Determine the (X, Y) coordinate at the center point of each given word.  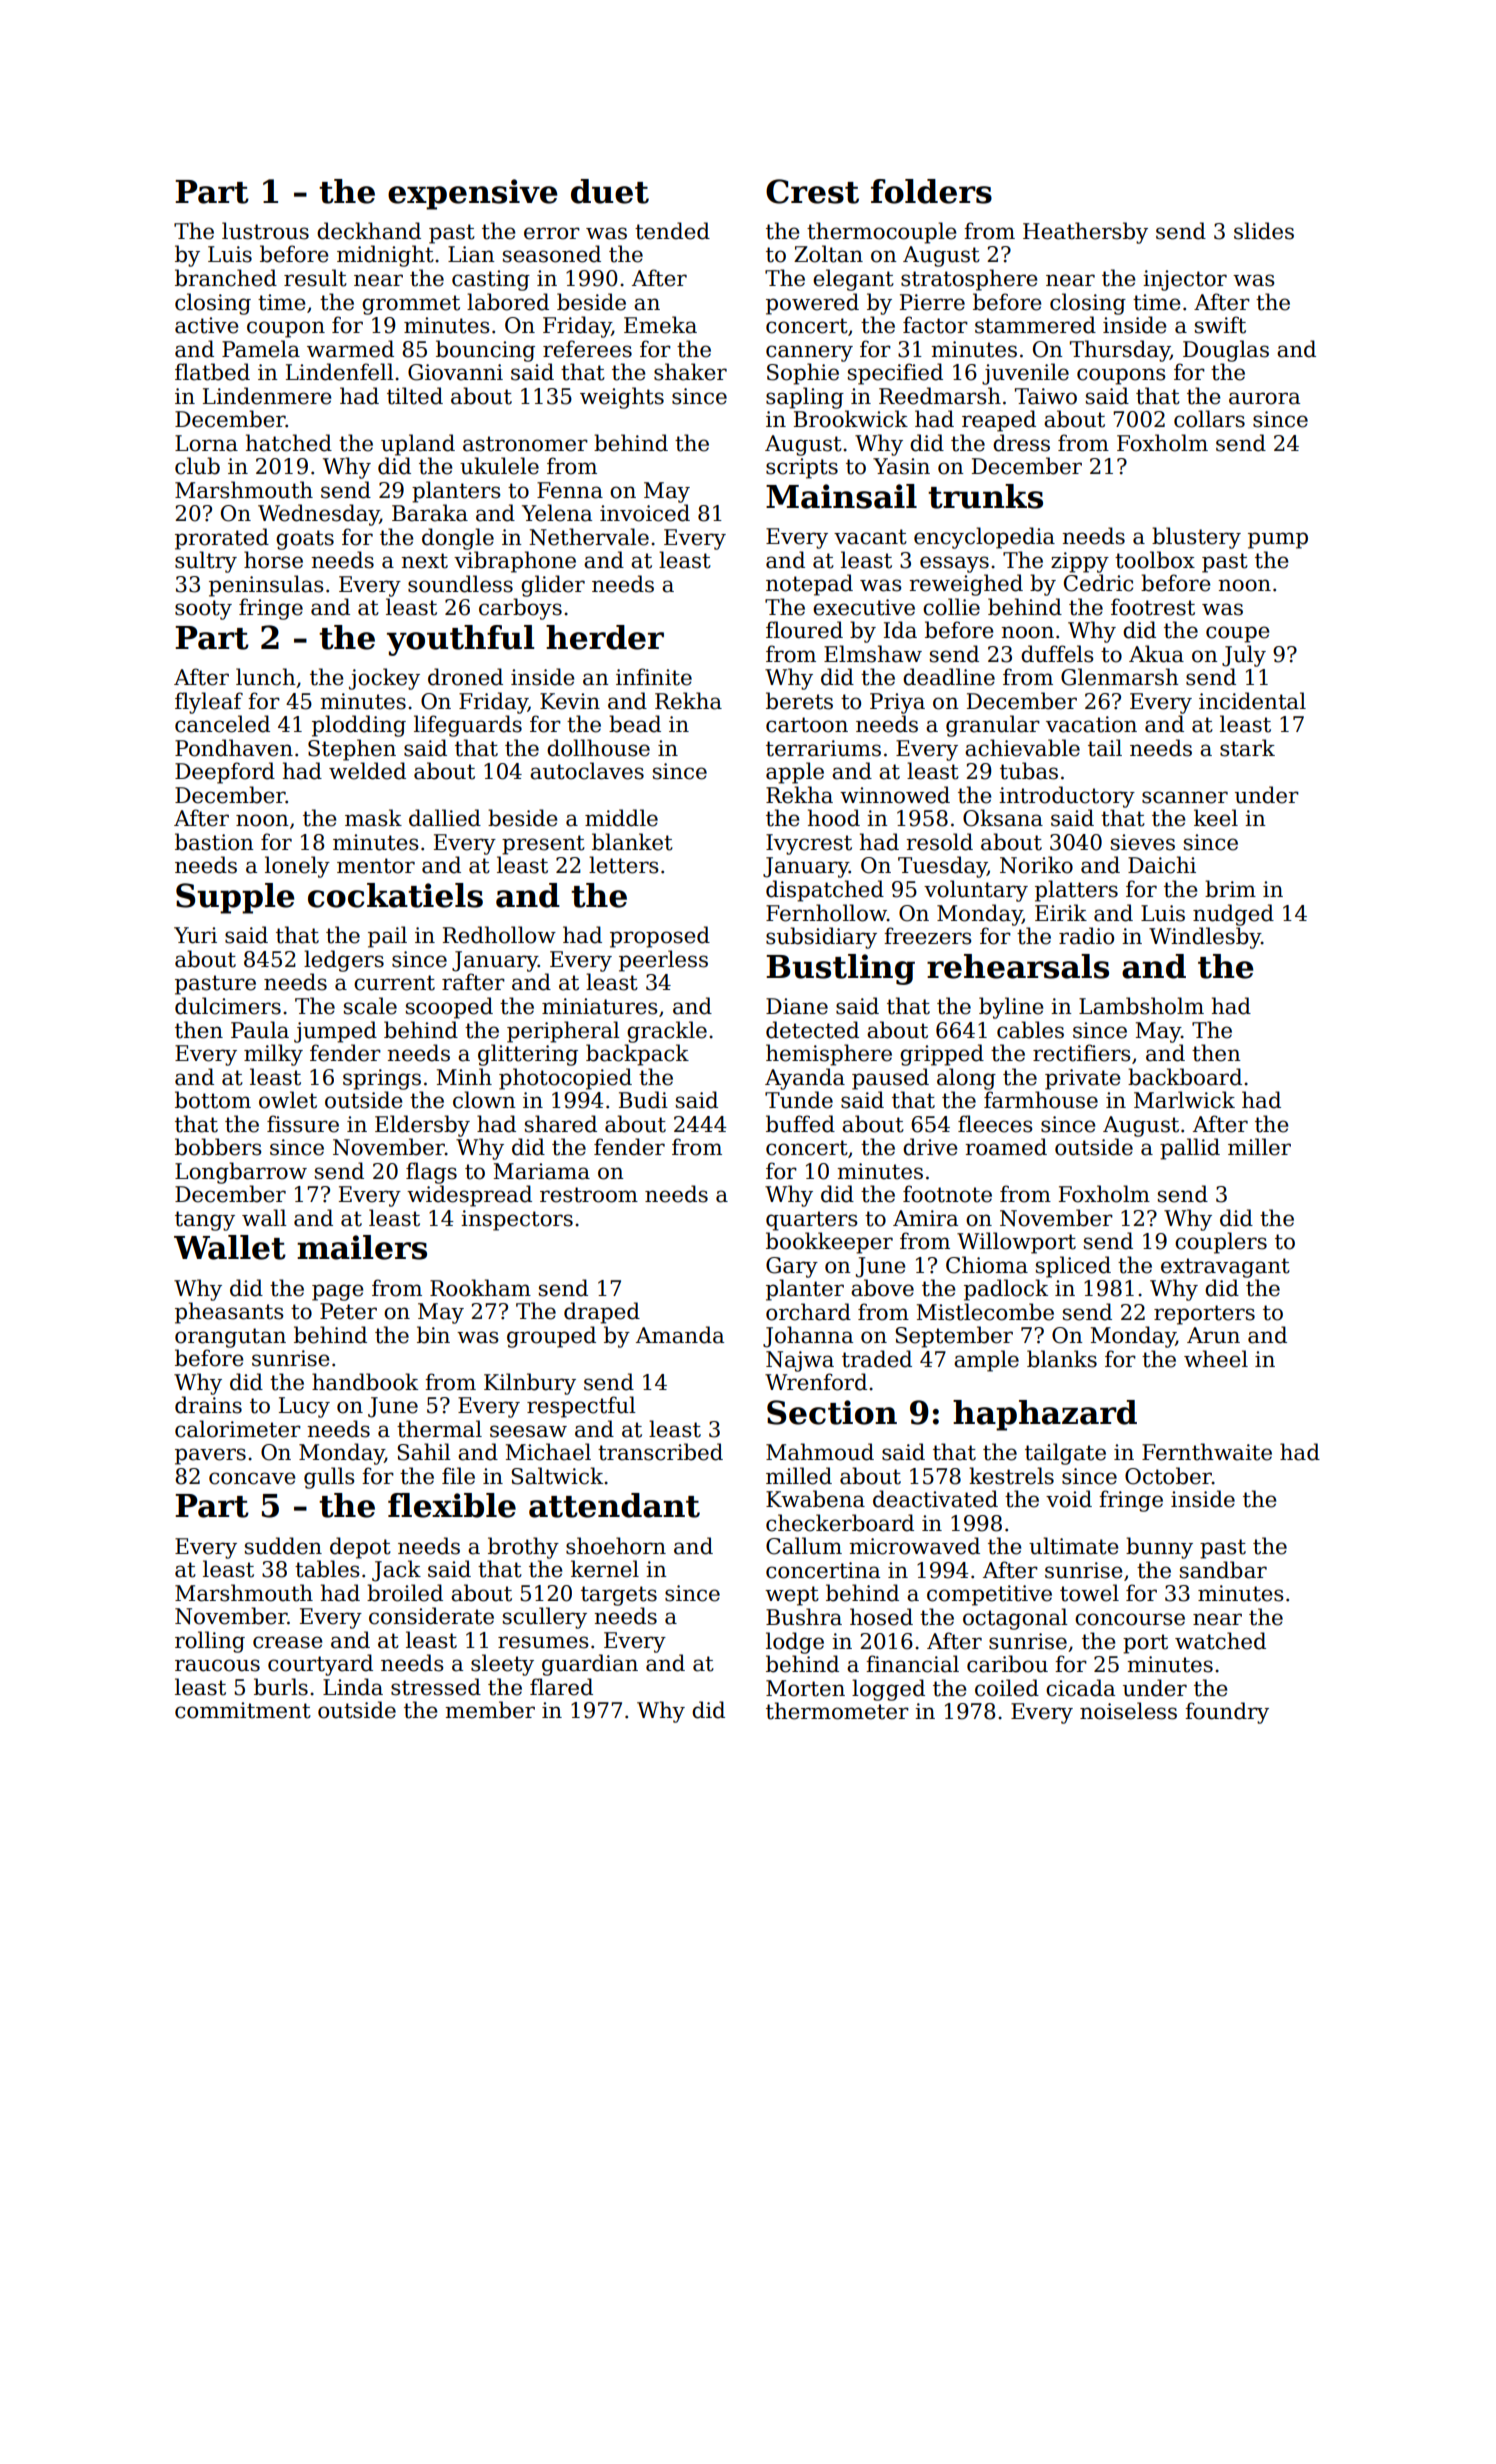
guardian (590, 1665)
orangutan (230, 1338)
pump (1278, 540)
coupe (1238, 634)
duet (610, 191)
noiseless (1128, 1711)
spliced (1073, 1267)
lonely (297, 867)
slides (1264, 231)
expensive (473, 194)
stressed (436, 1687)
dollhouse (598, 748)
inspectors (517, 1220)
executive (864, 607)
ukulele (499, 466)
